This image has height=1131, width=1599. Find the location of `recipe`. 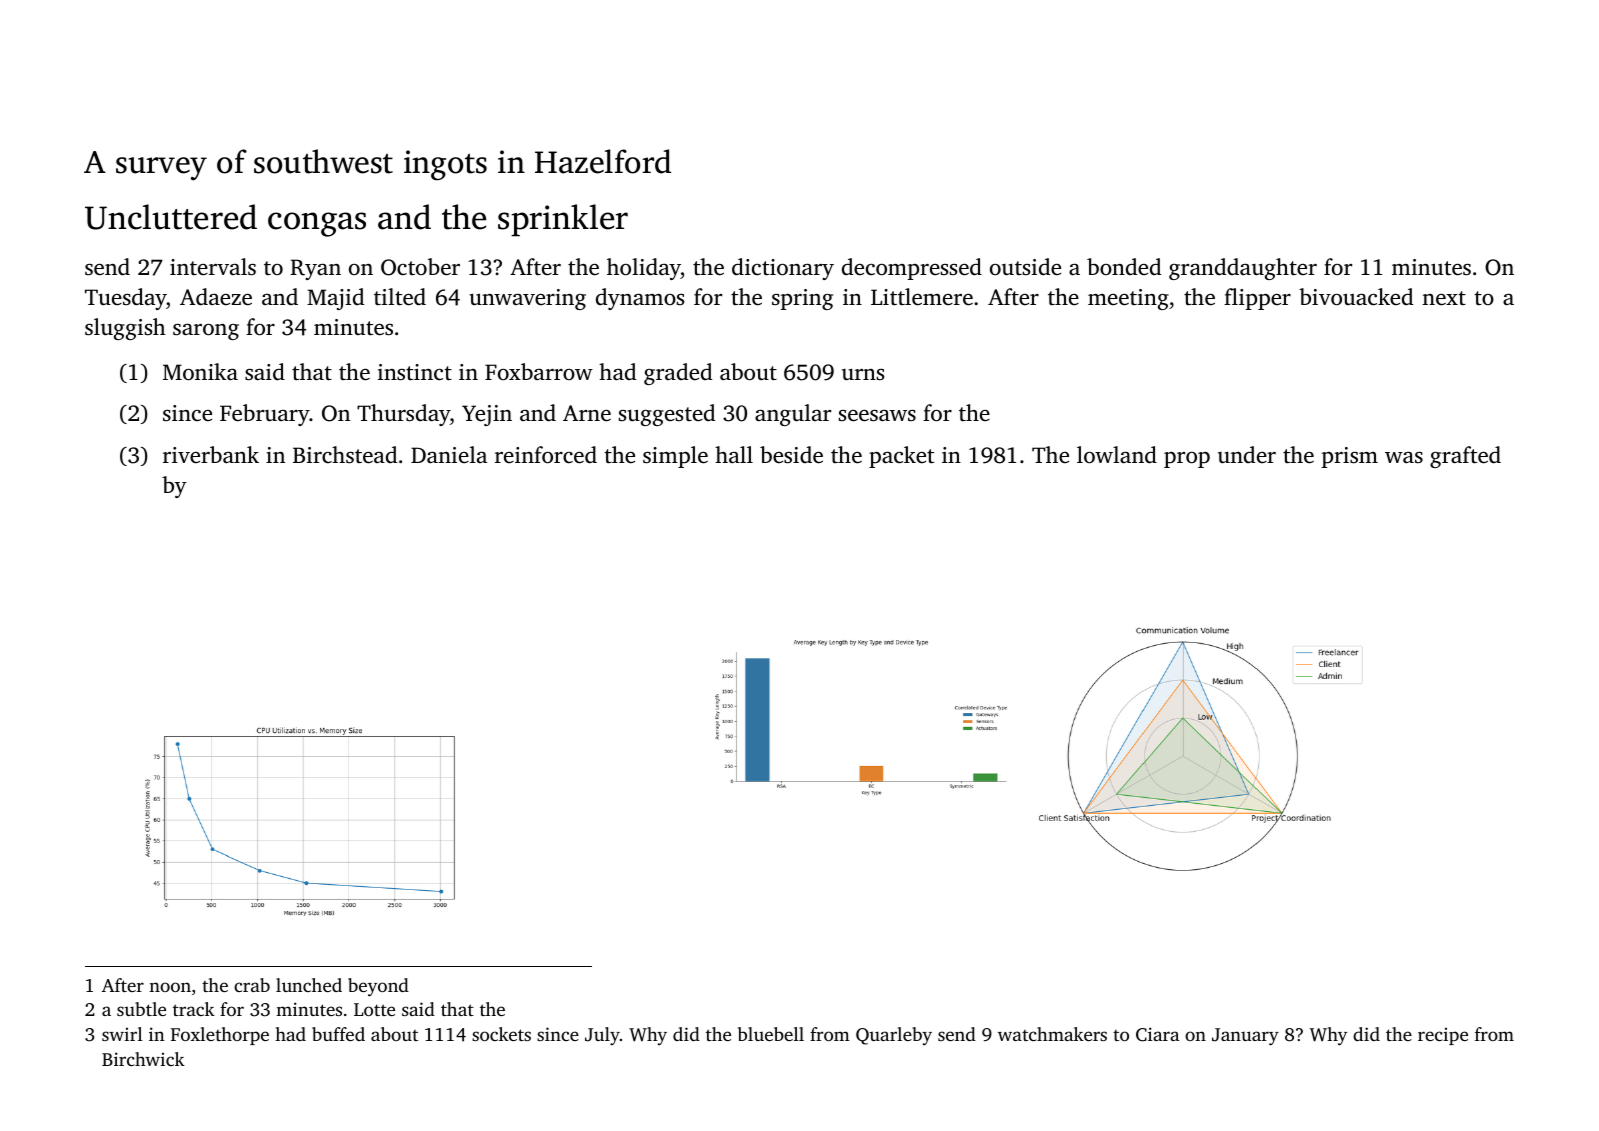

recipe is located at coordinates (1443, 1036).
